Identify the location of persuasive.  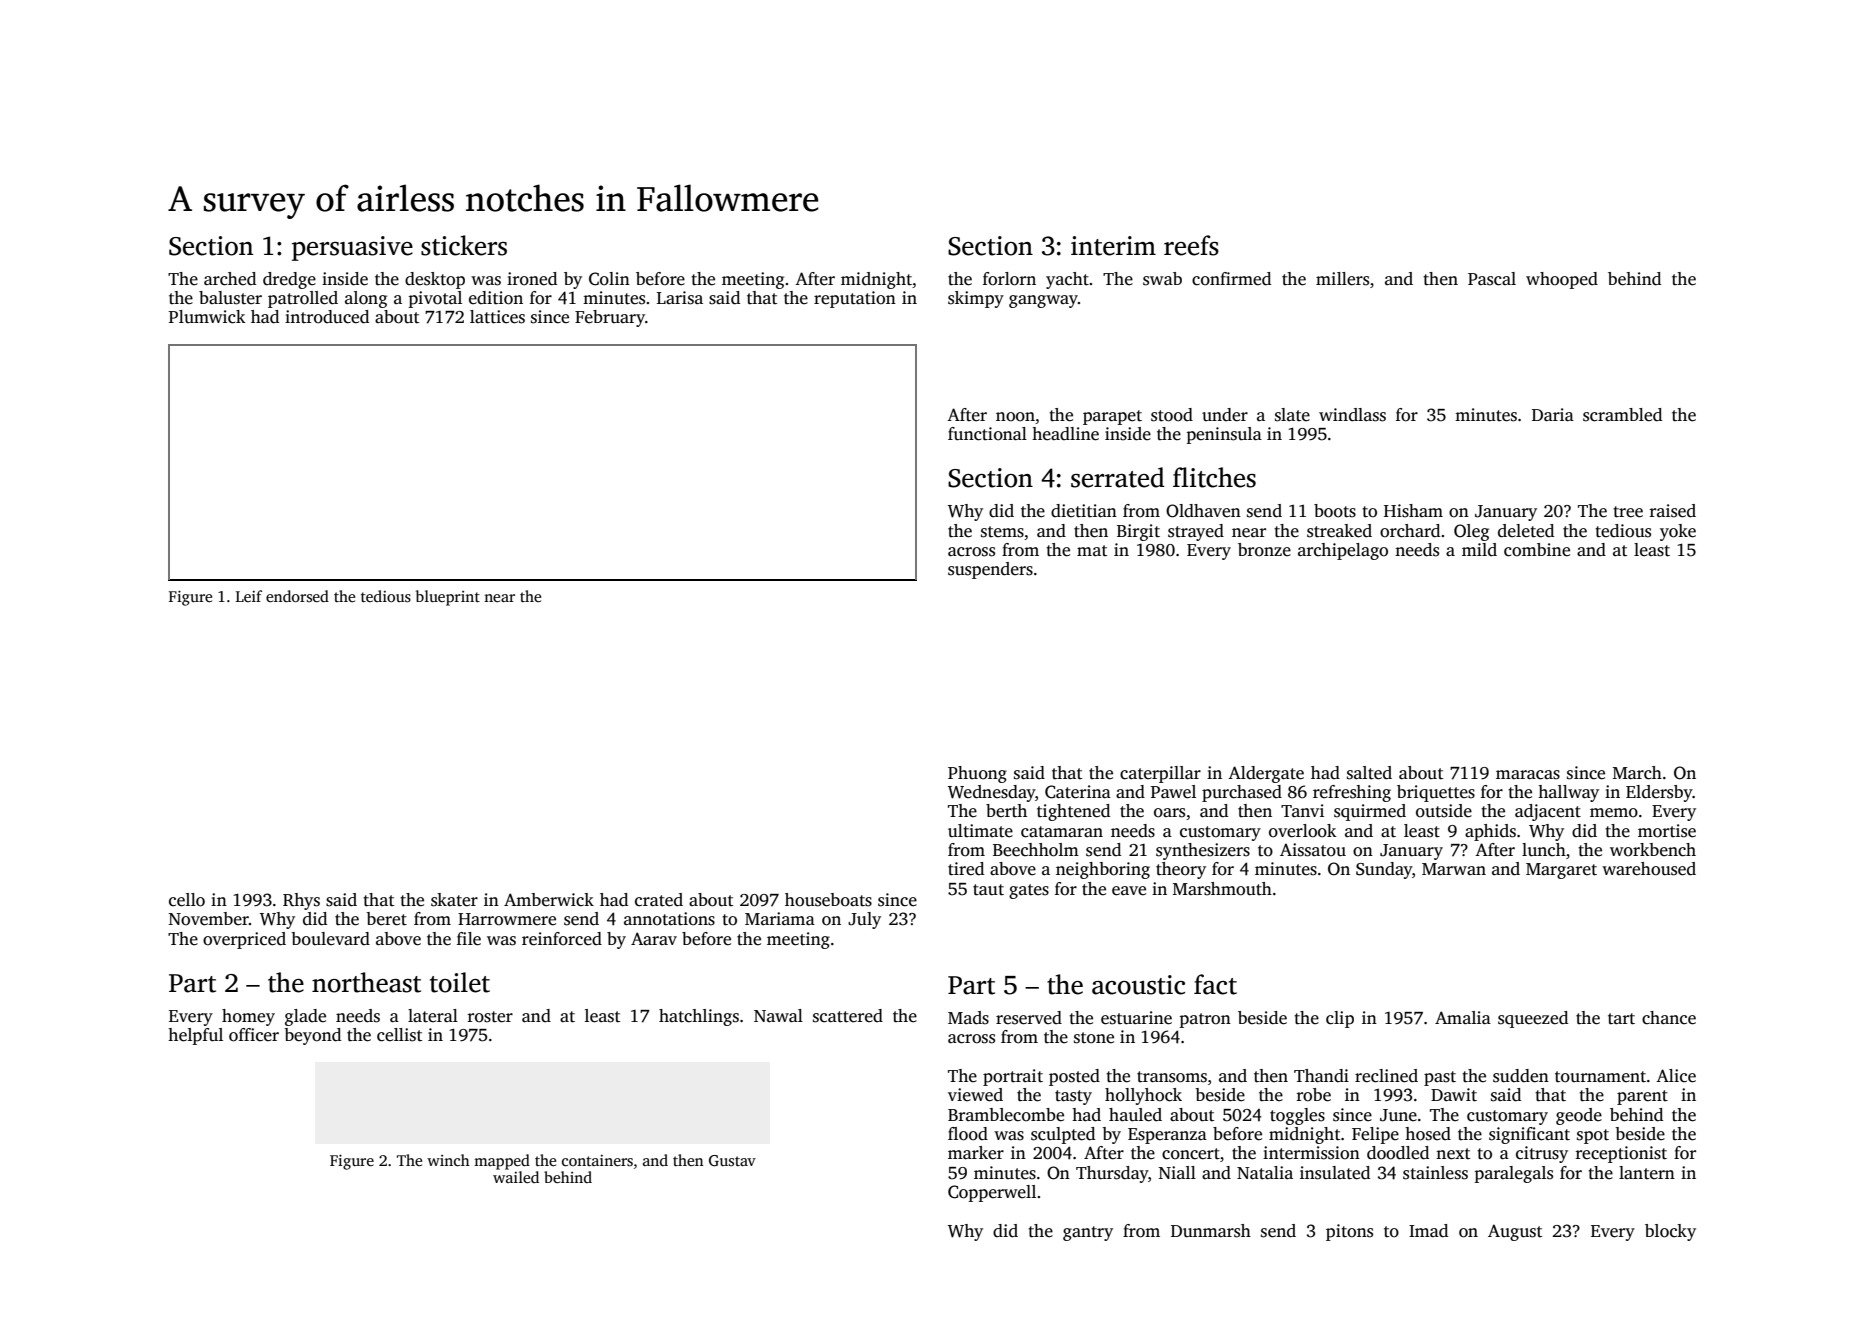
(352, 248).
